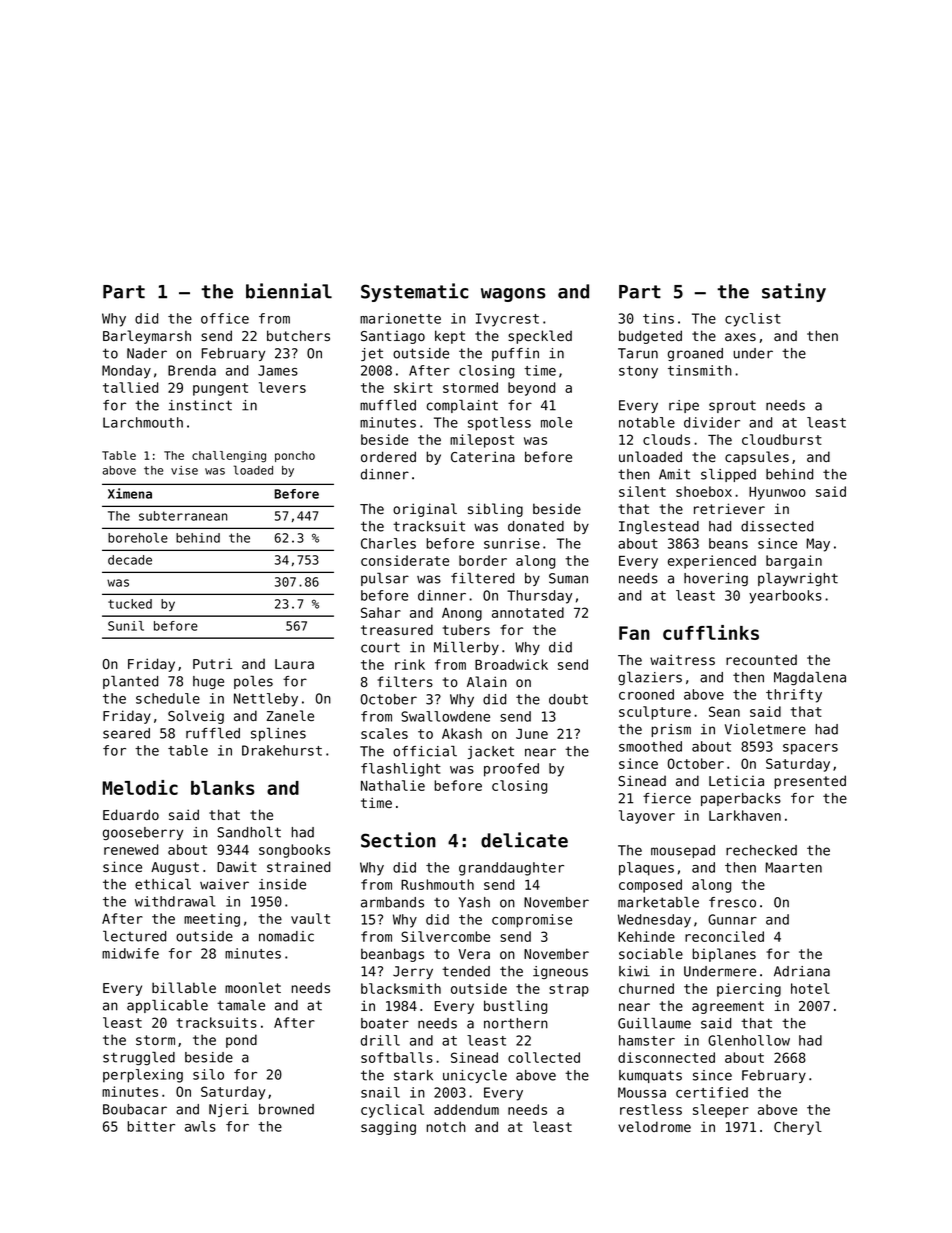  What do you see at coordinates (147, 353) in the screenshot?
I see `Nader` at bounding box center [147, 353].
